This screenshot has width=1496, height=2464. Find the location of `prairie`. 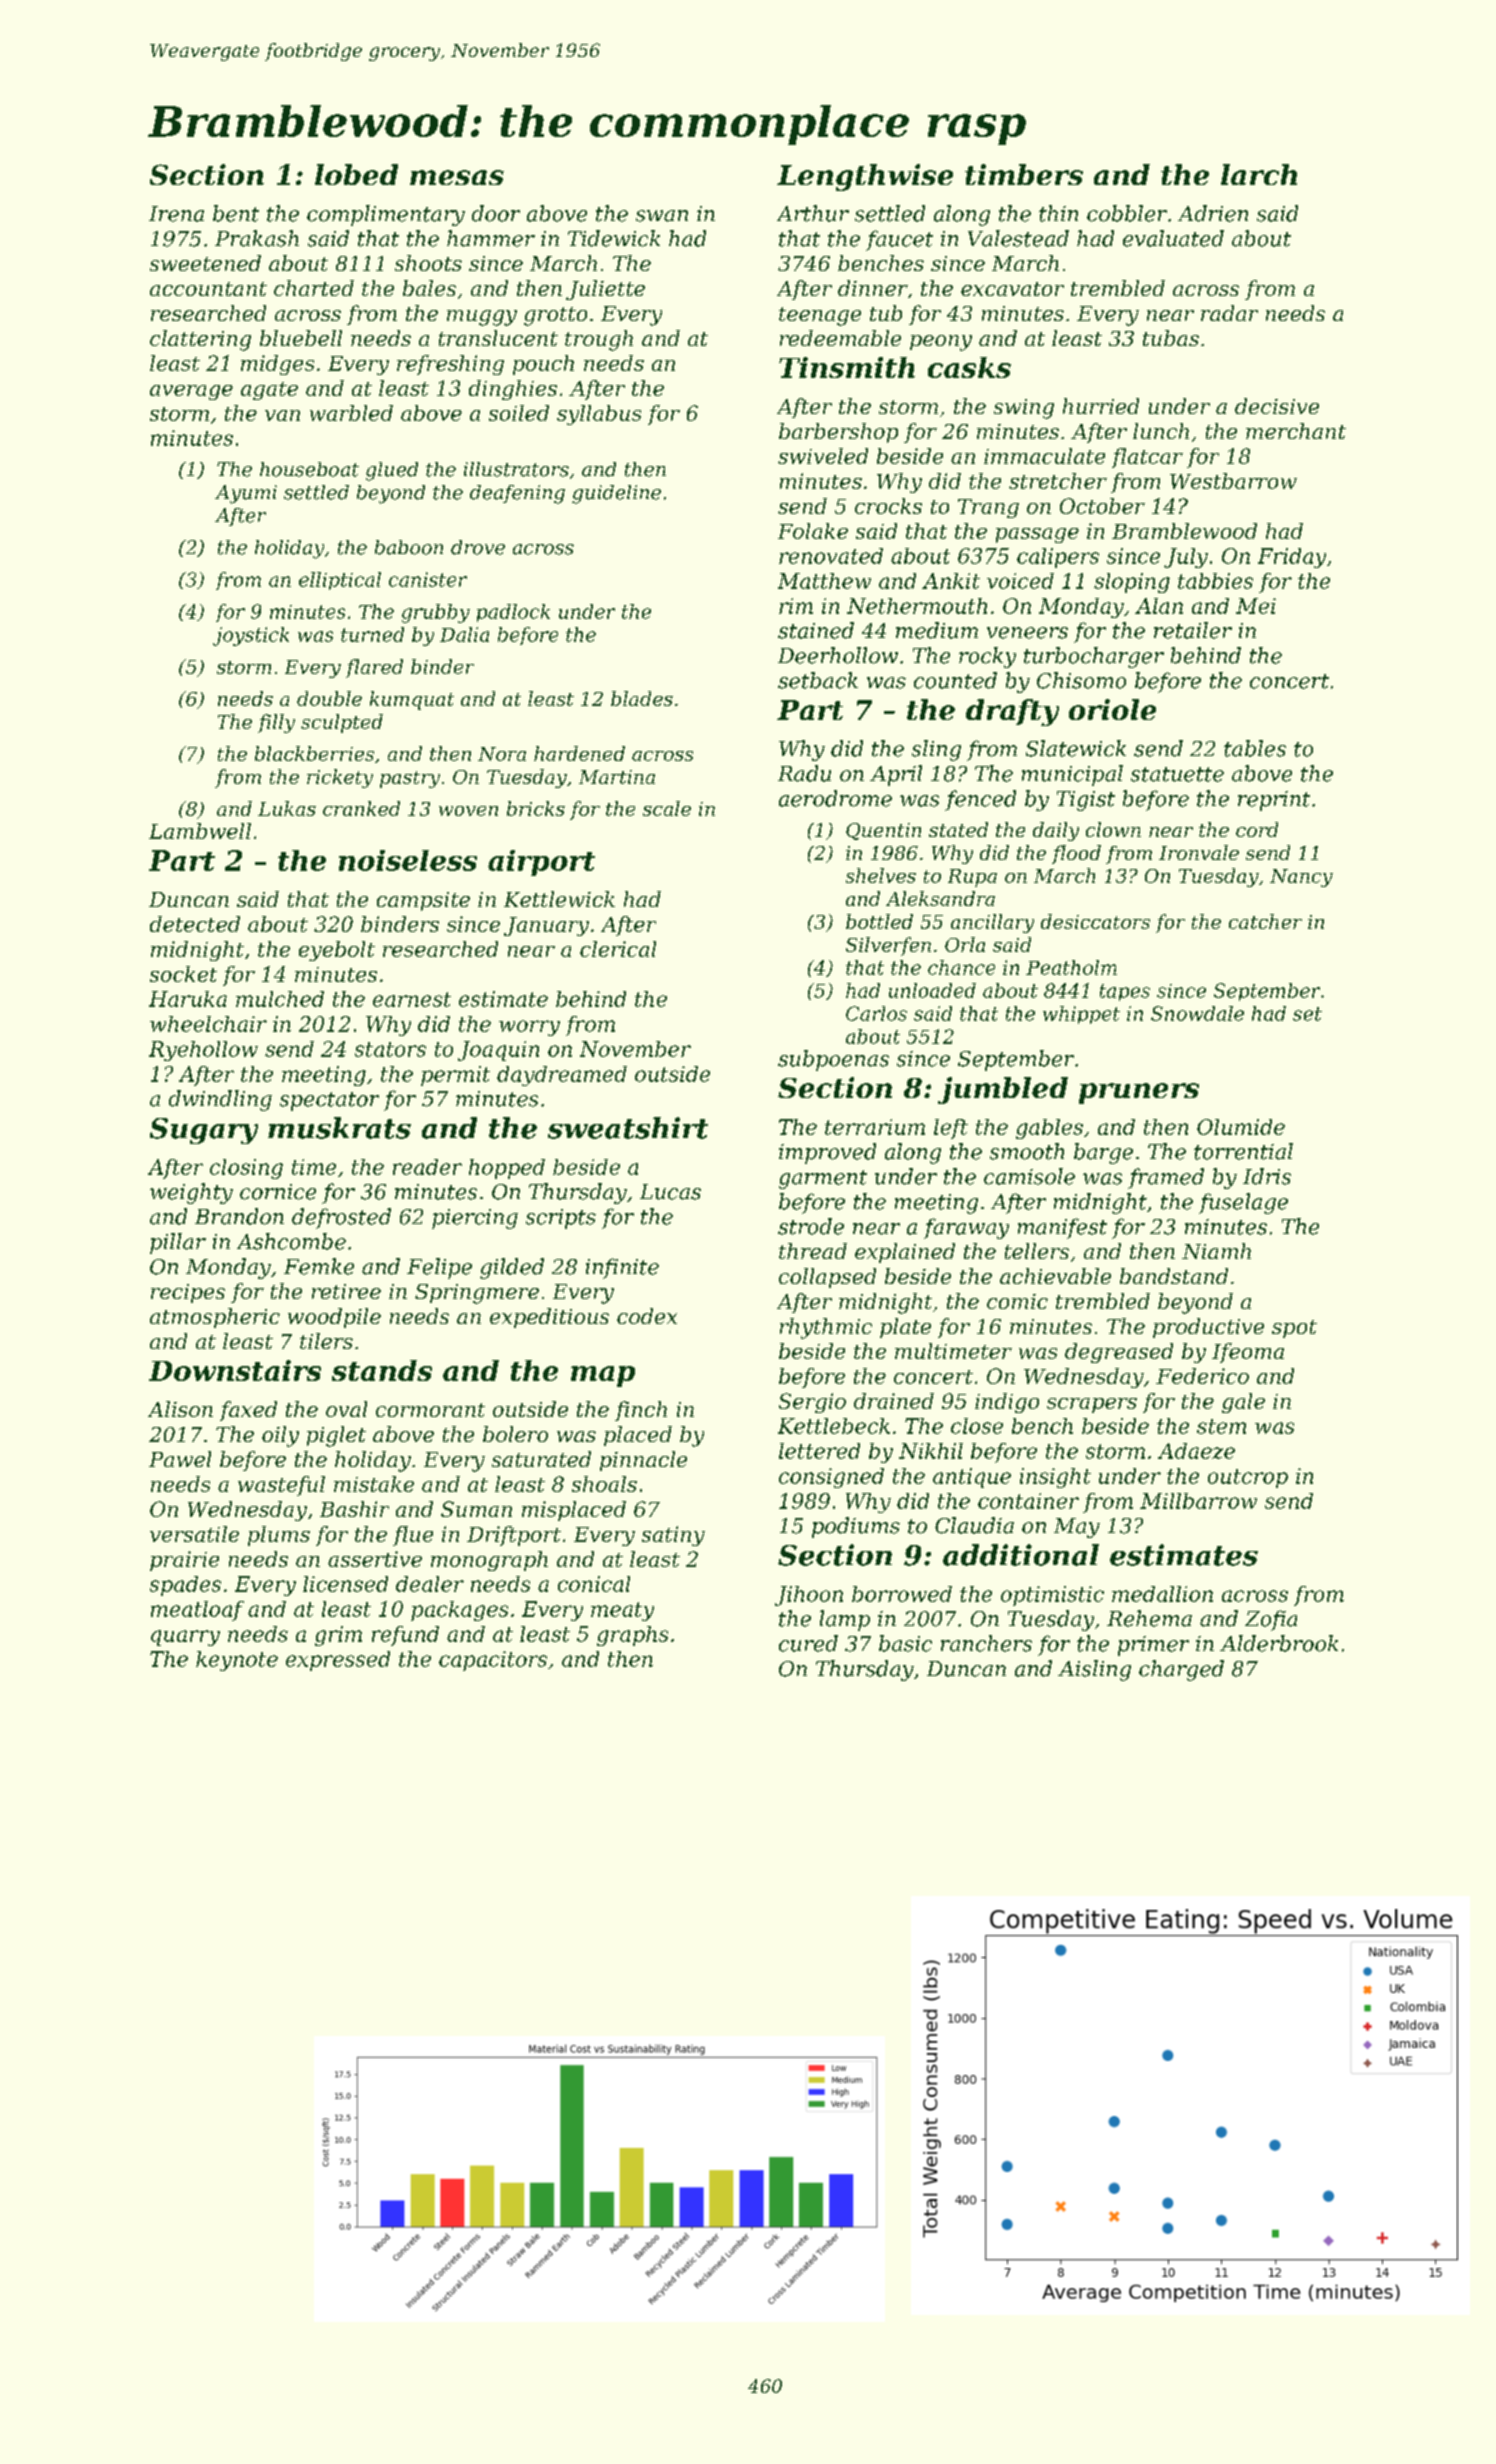

prairie is located at coordinates (184, 1561).
